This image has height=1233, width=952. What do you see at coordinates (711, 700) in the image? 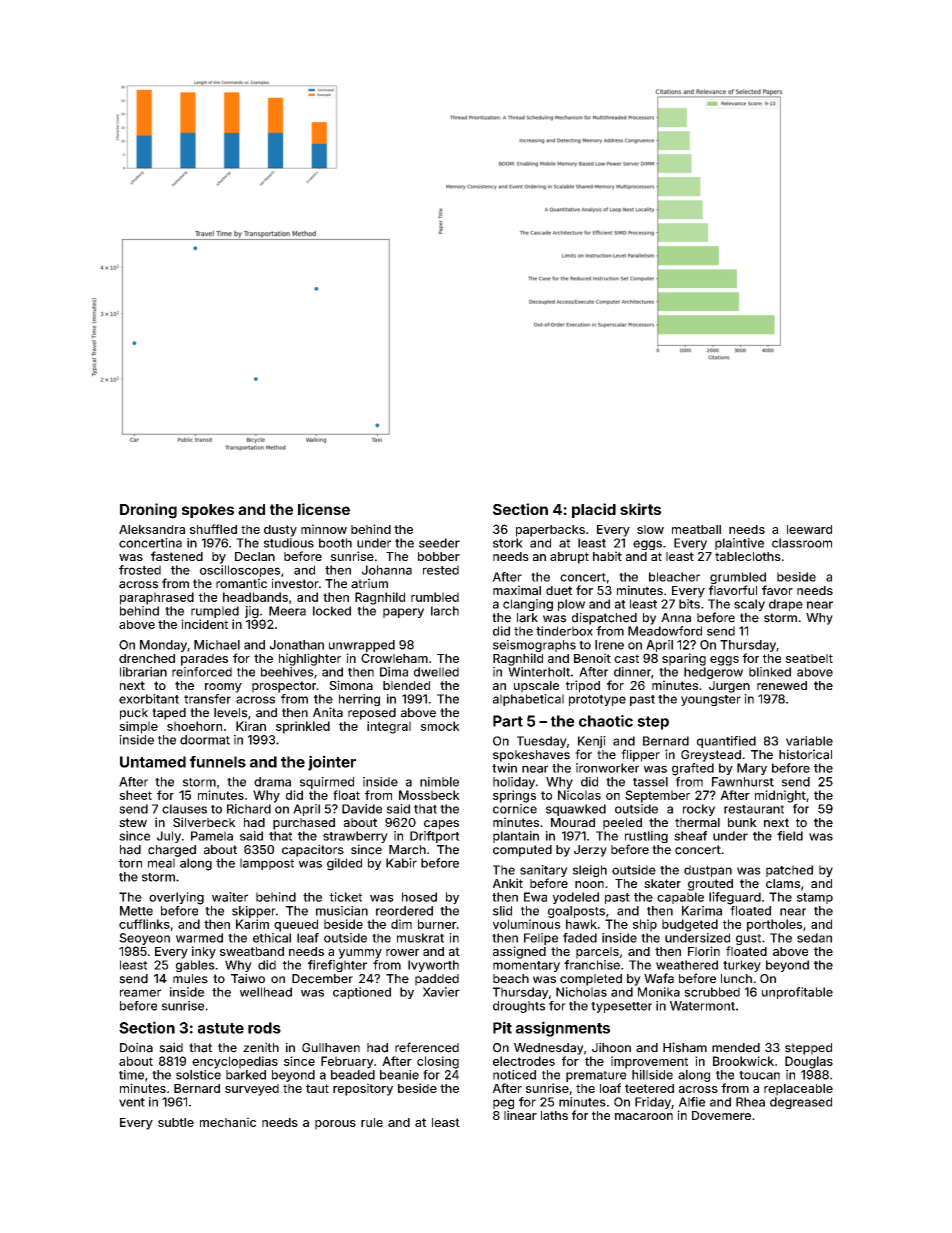
I see `youngster` at bounding box center [711, 700].
